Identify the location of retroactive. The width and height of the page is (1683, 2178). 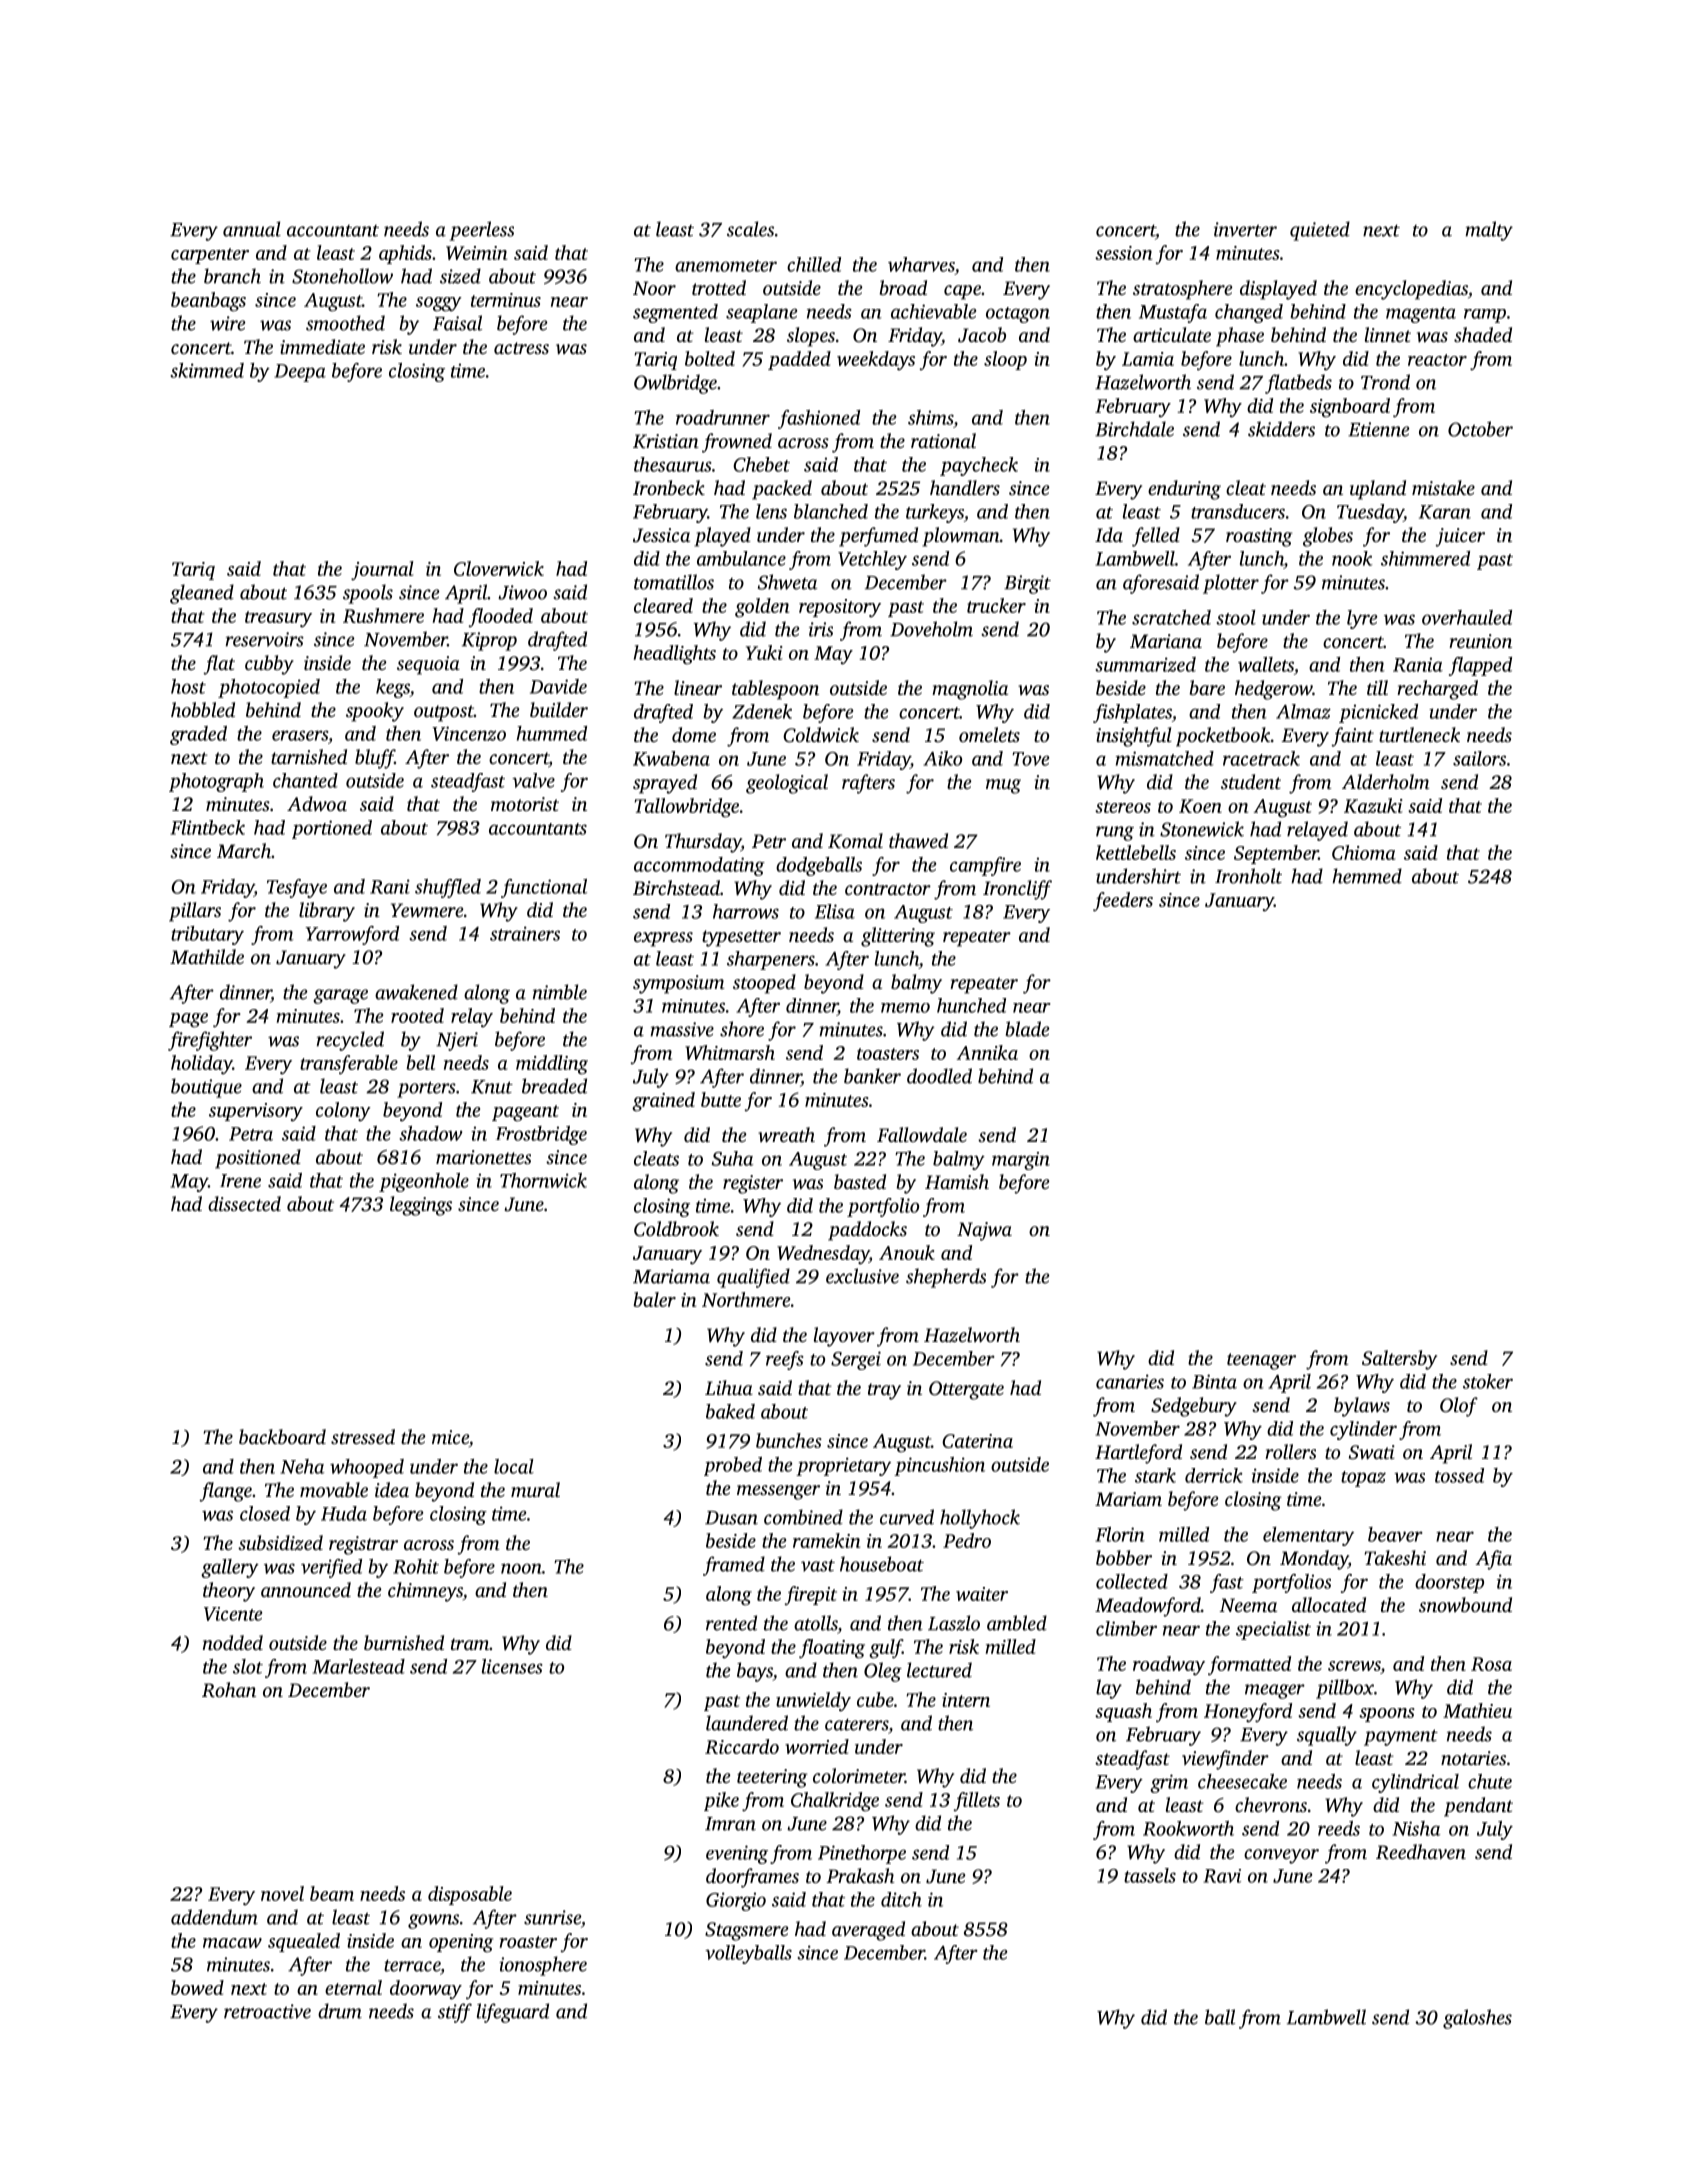
(267, 2011).
